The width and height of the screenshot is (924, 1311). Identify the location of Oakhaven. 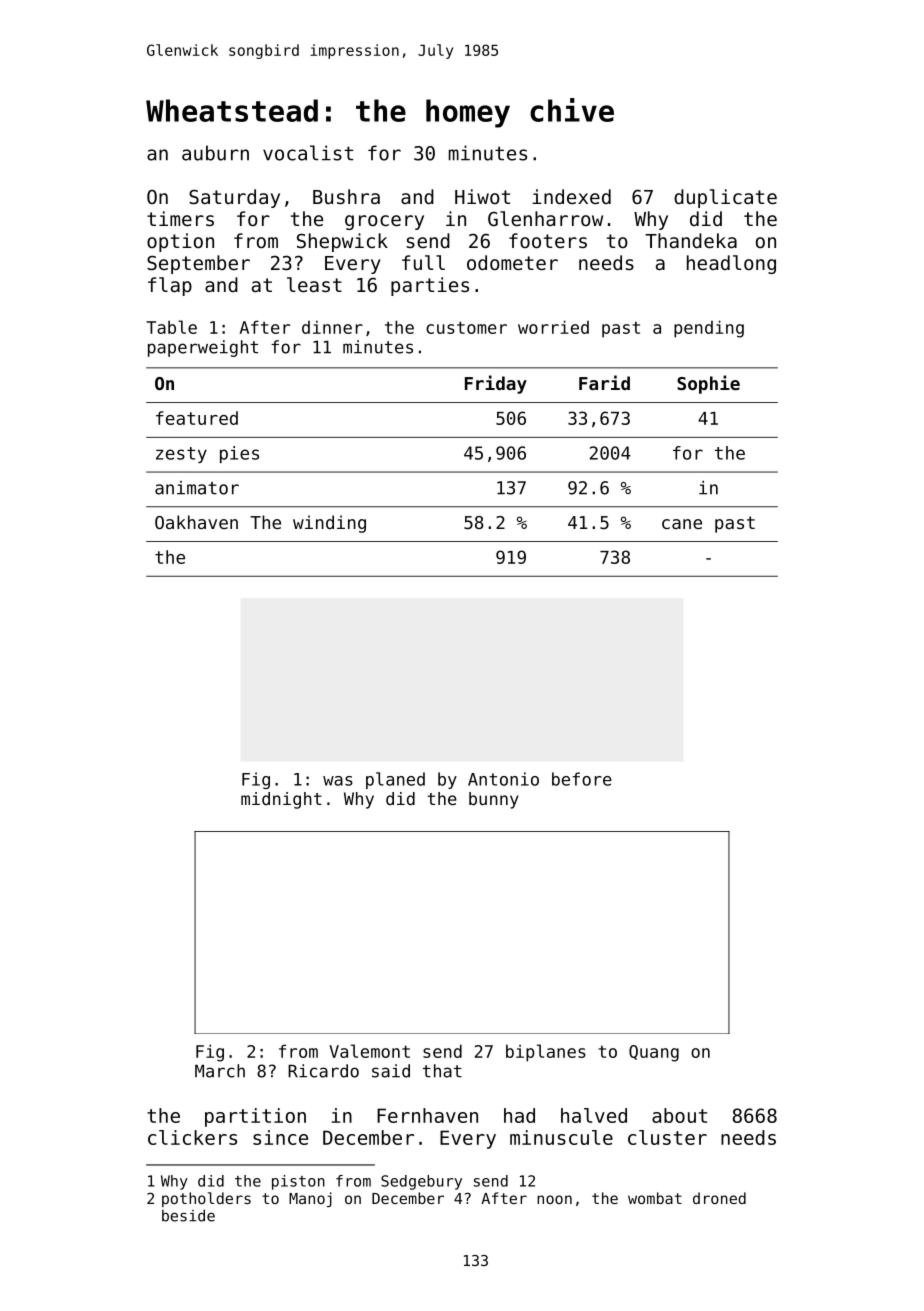
(196, 522).
